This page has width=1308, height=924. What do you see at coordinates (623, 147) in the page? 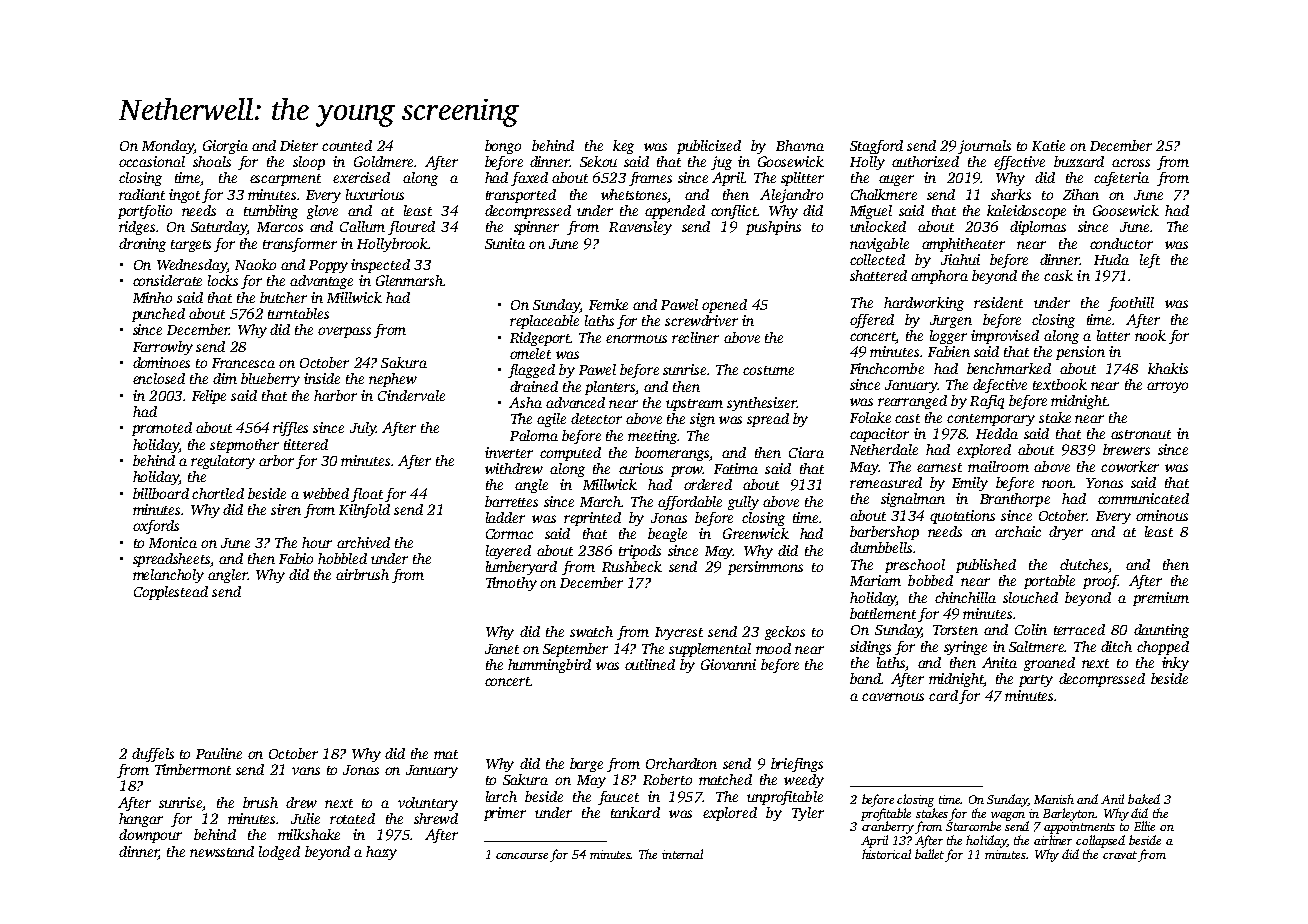
I see `keg` at bounding box center [623, 147].
